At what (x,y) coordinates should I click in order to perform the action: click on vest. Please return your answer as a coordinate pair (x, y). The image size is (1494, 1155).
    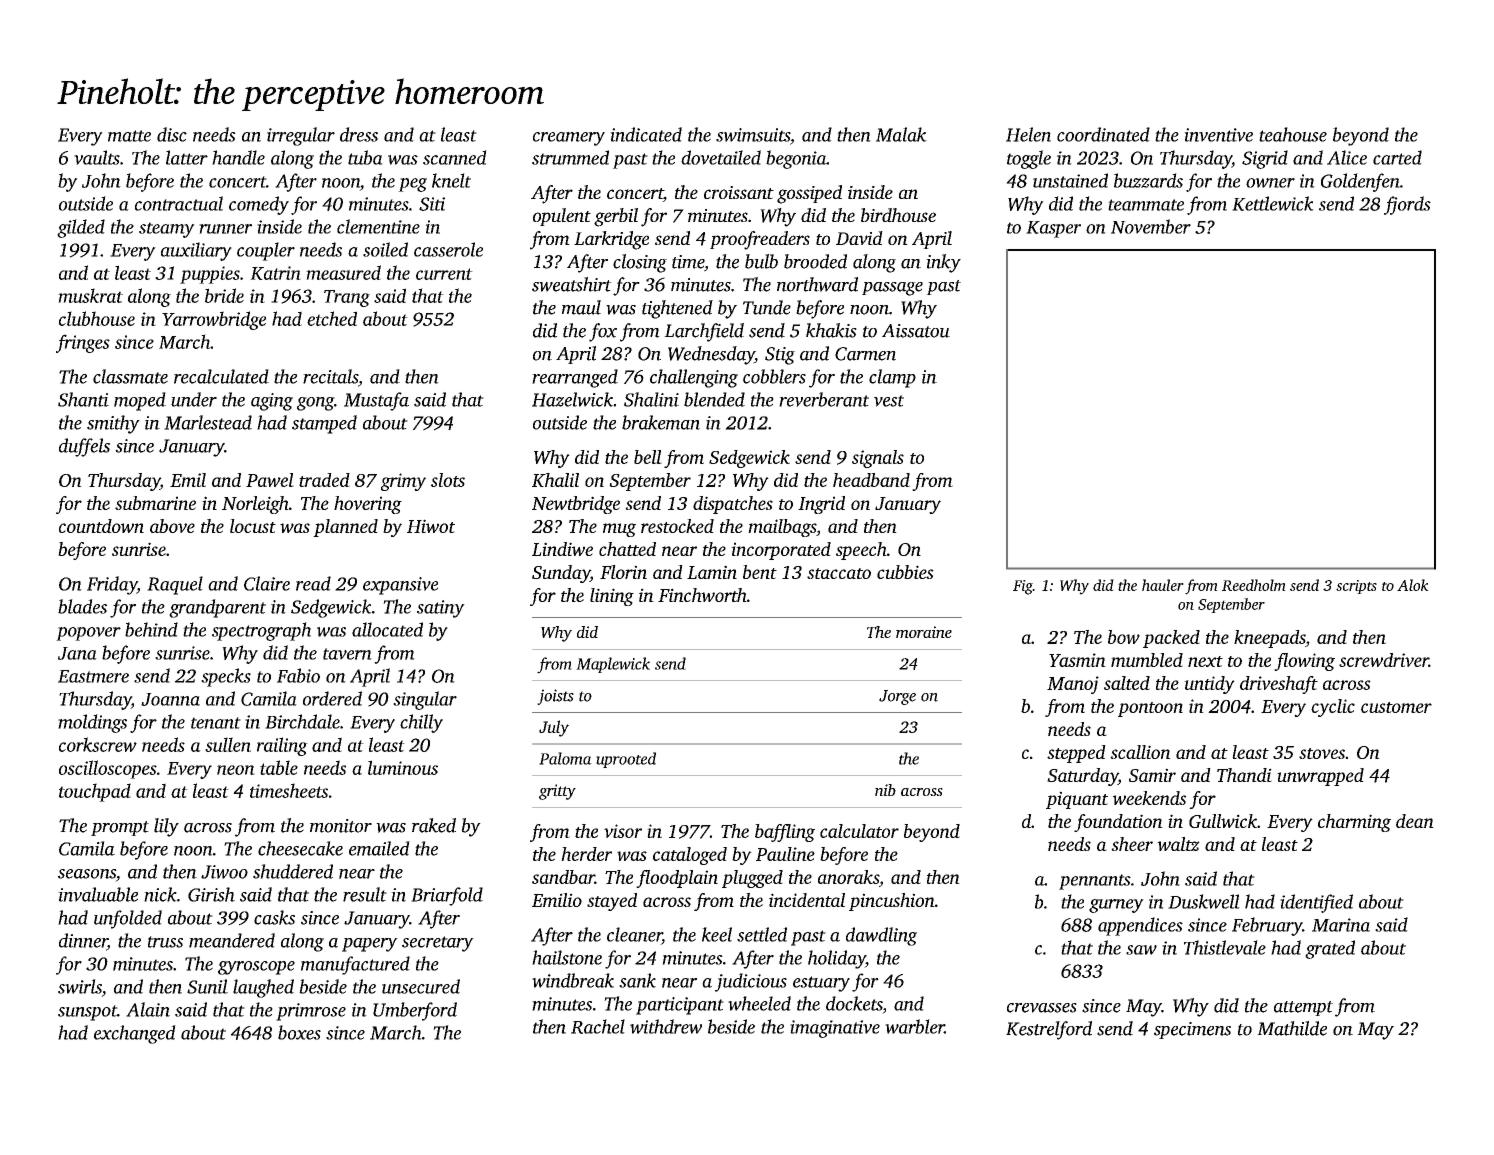
    Looking at the image, I should click on (889, 401).
